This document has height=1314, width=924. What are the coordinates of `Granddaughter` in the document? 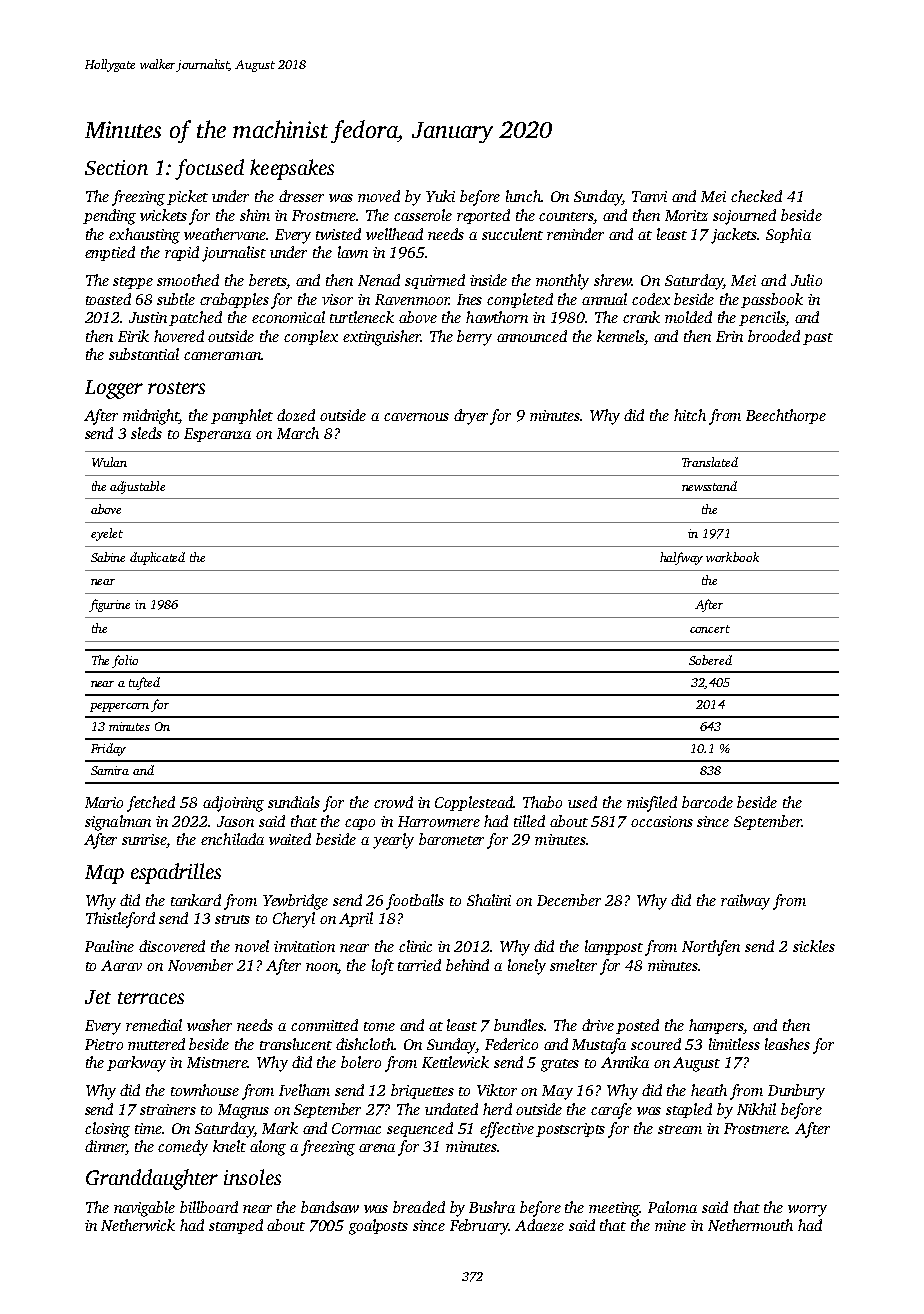 It's located at (152, 1179).
